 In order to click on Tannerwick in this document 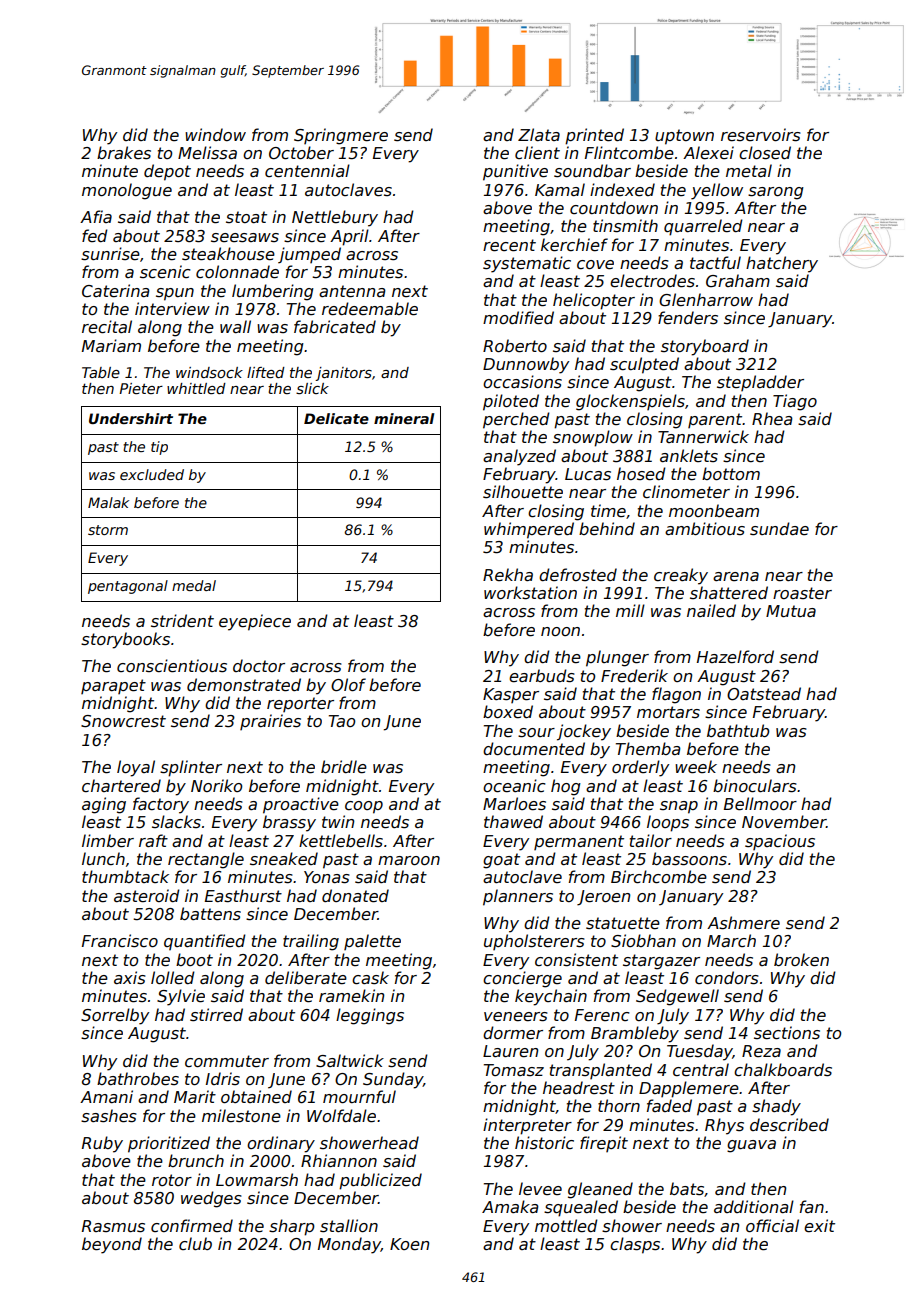, I will do `click(703, 436)`.
